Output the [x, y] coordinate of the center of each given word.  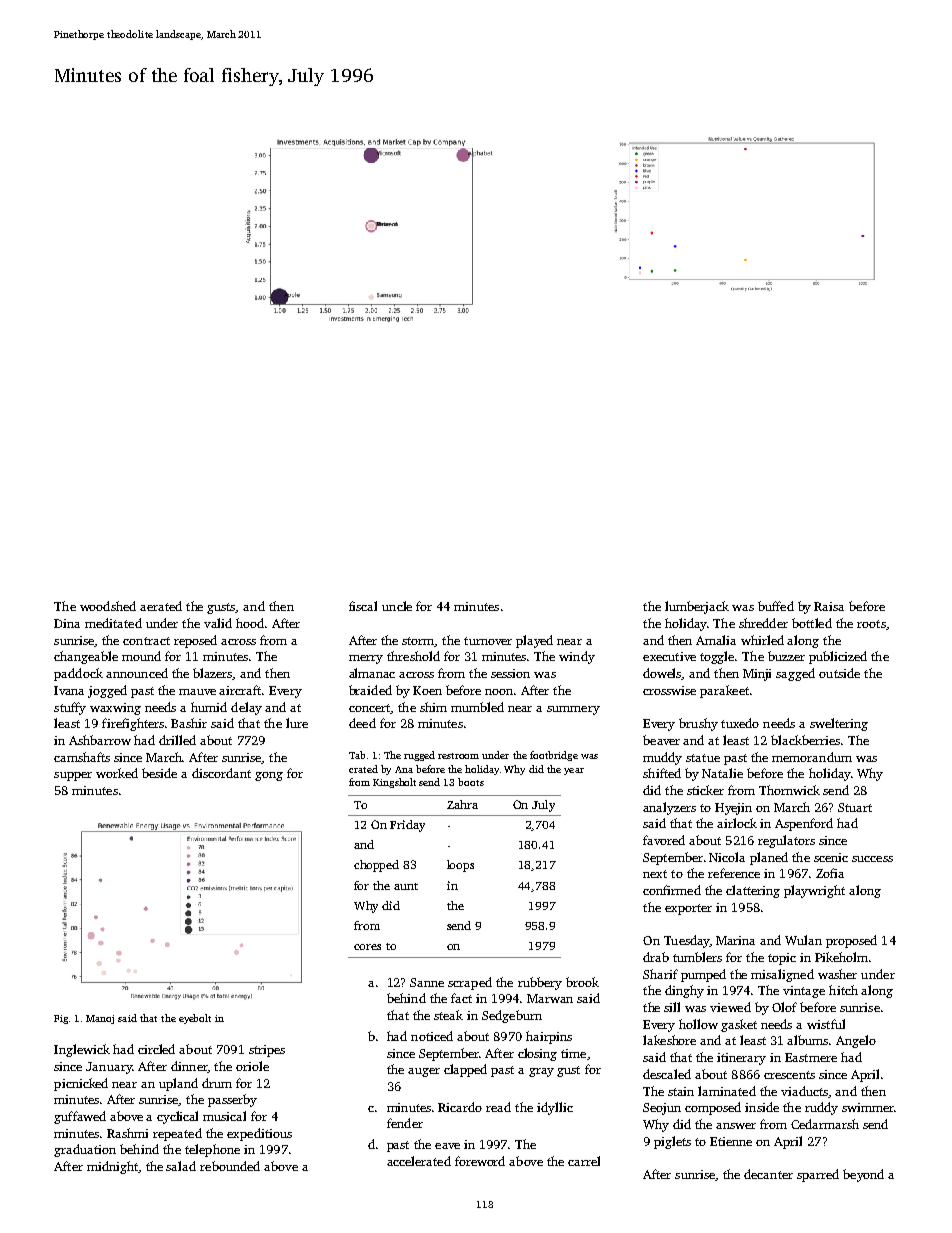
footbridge [554, 756]
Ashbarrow [100, 740]
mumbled [477, 707]
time [573, 1053]
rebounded [230, 1166]
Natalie [722, 773]
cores [367, 947]
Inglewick [82, 1050]
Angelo [856, 1041]
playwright [814, 891]
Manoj [100, 1019]
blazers [213, 674]
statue [703, 758]
